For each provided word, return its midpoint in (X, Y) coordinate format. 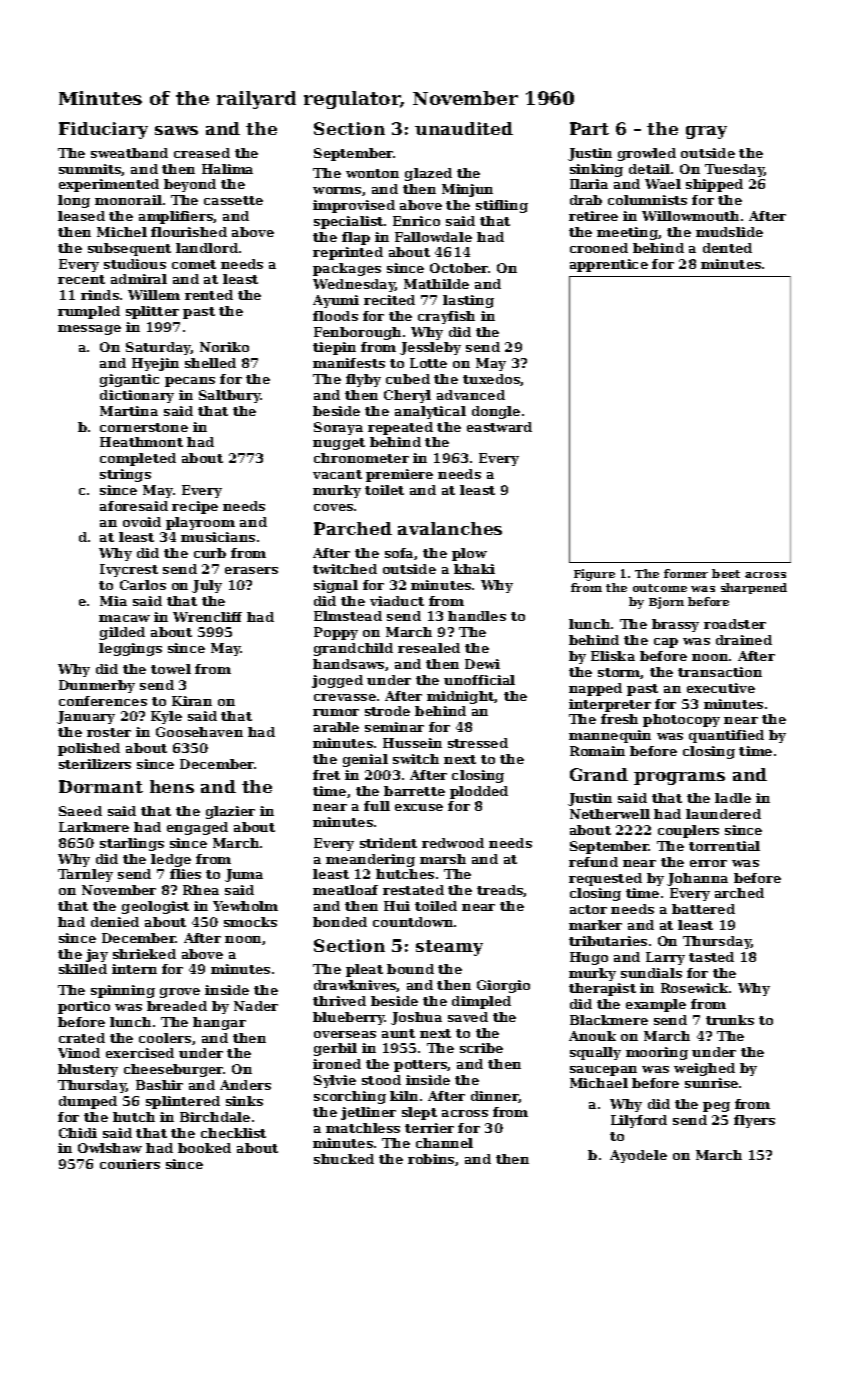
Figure (594, 575)
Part (589, 128)
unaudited (464, 128)
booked (204, 1148)
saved (468, 1017)
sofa (399, 553)
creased (202, 153)
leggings (130, 649)
